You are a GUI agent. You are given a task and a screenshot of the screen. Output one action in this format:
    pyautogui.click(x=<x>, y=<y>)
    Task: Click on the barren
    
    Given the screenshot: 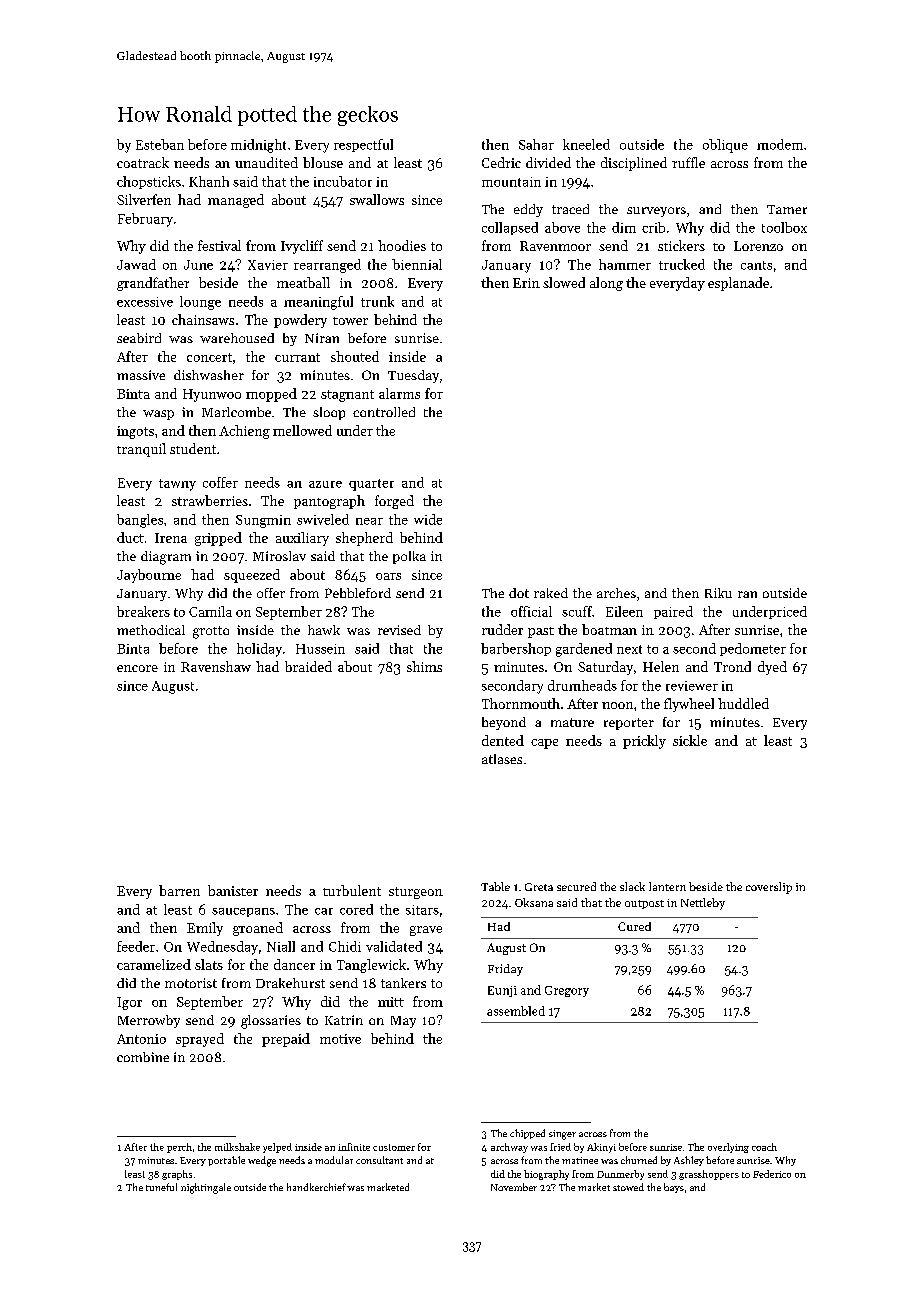 What is the action you would take?
    pyautogui.click(x=179, y=890)
